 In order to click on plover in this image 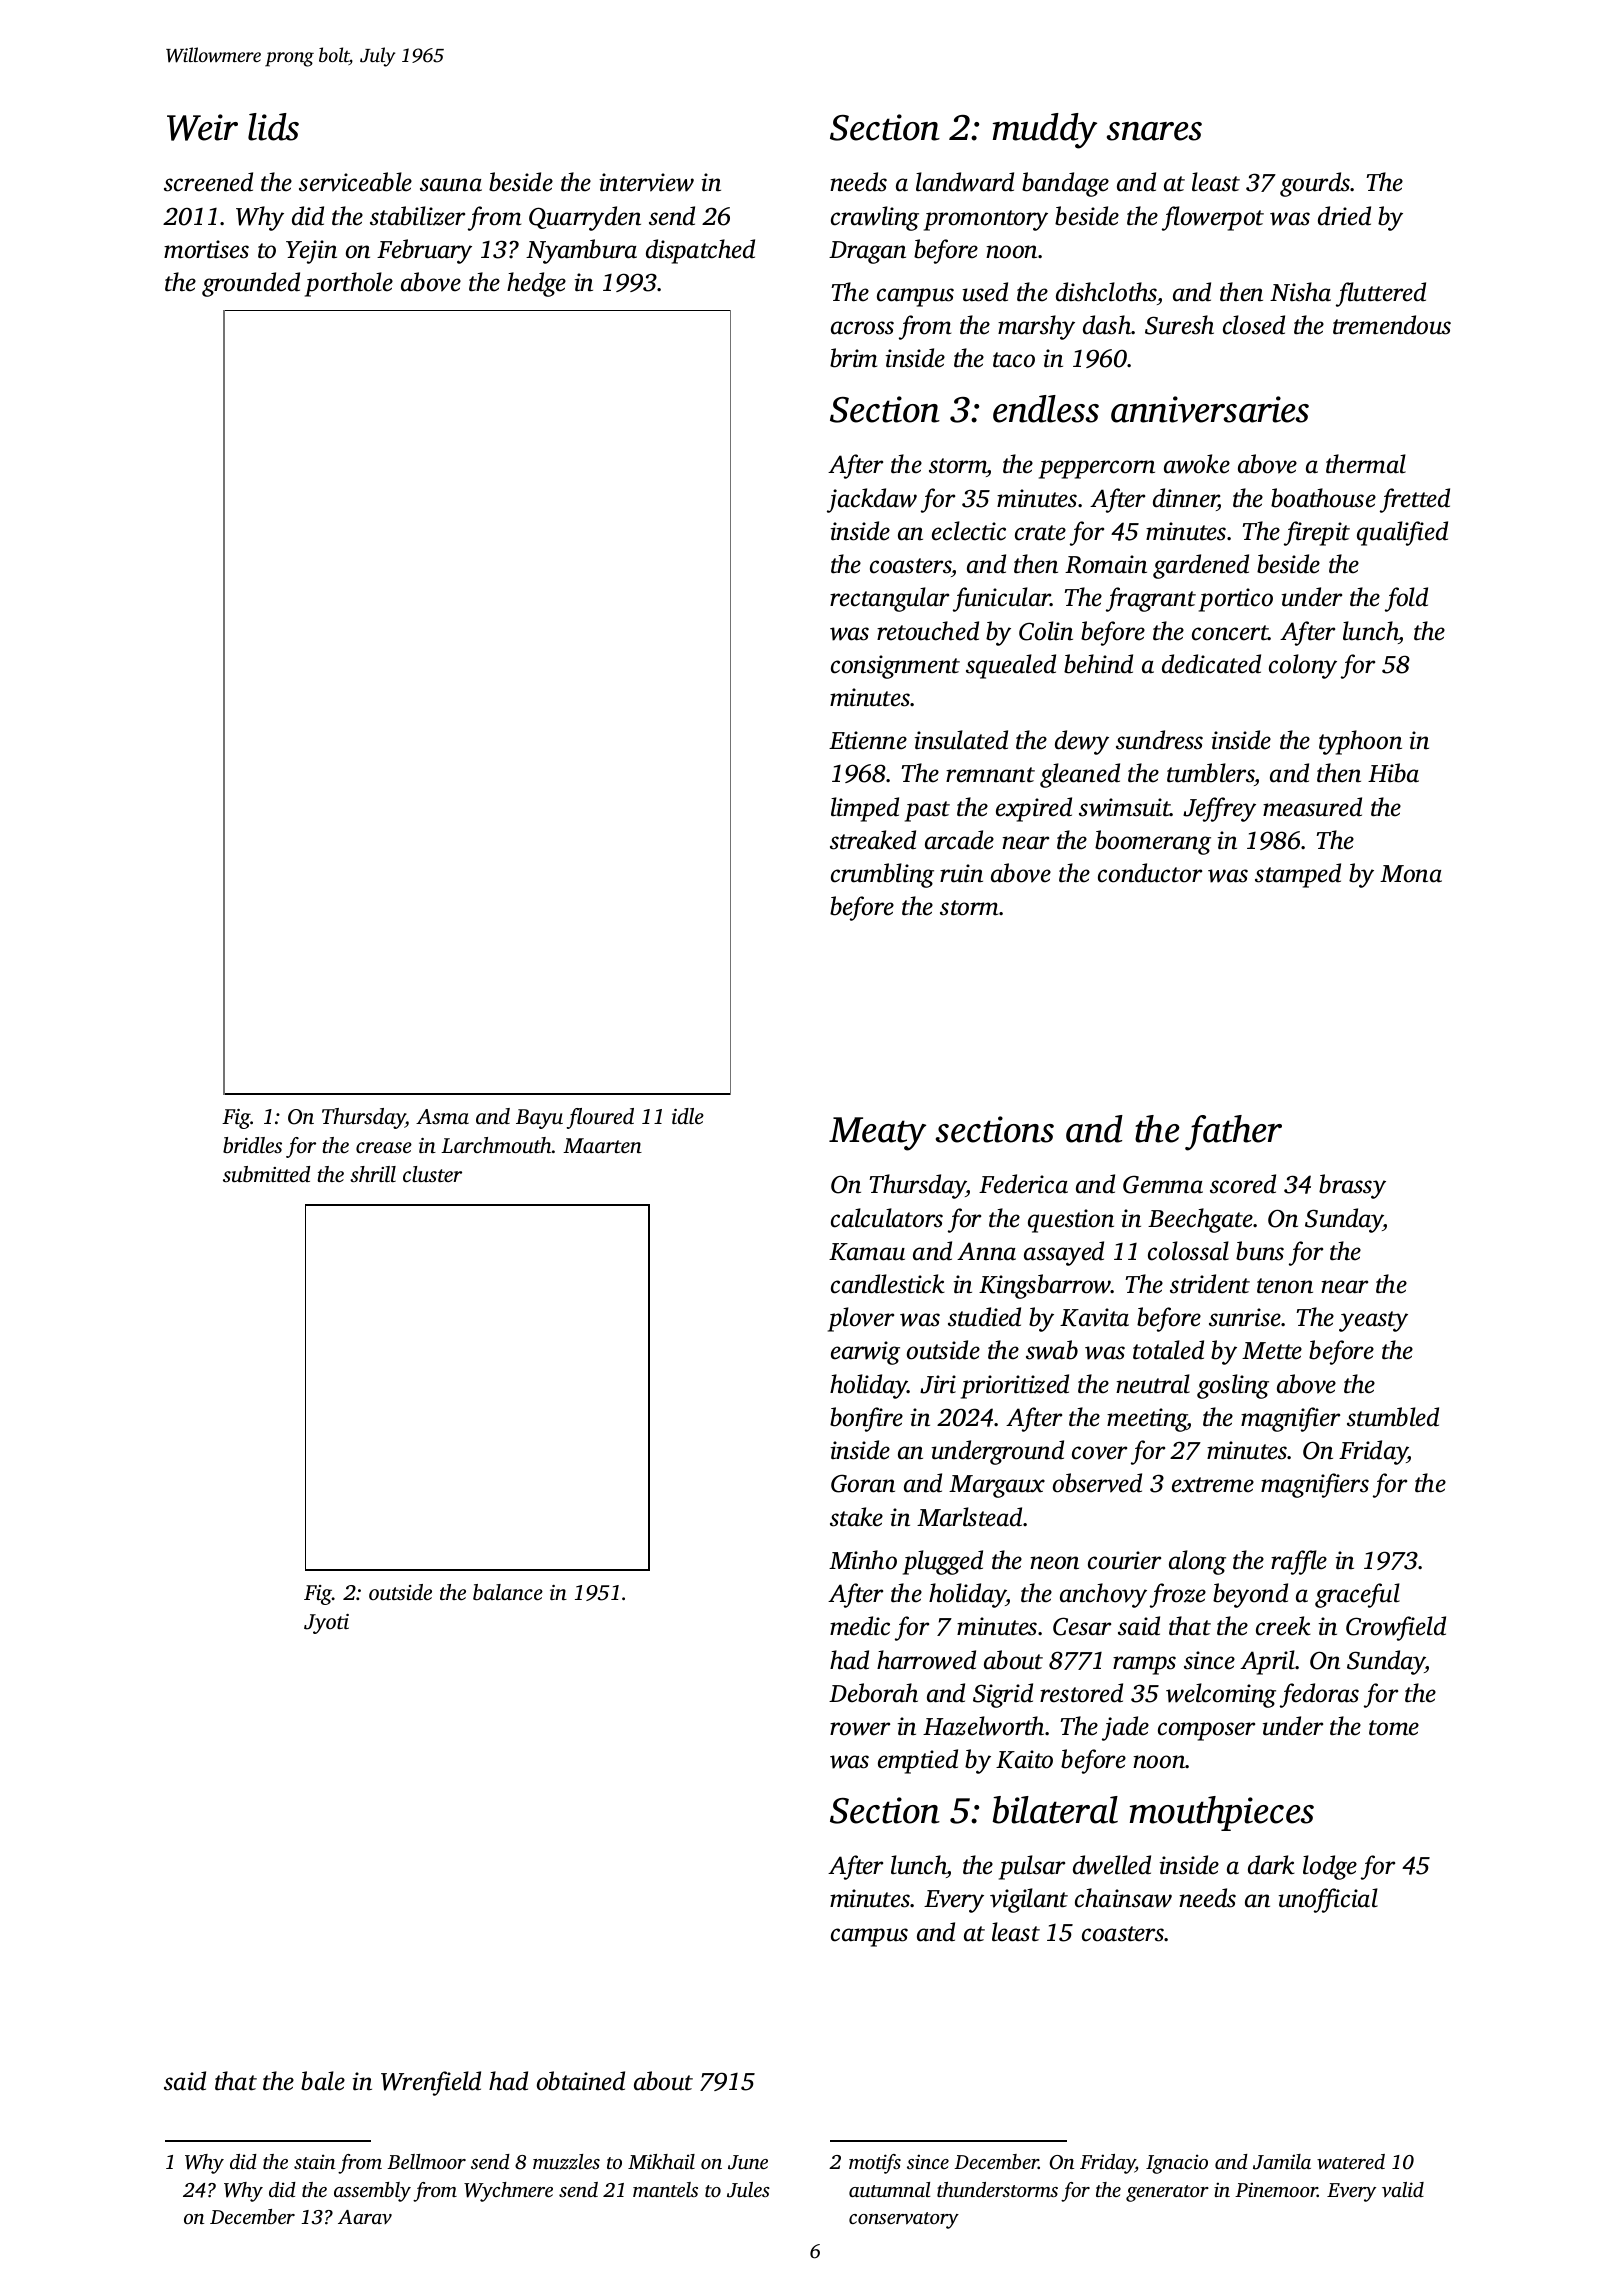, I will do `click(861, 1319)`.
